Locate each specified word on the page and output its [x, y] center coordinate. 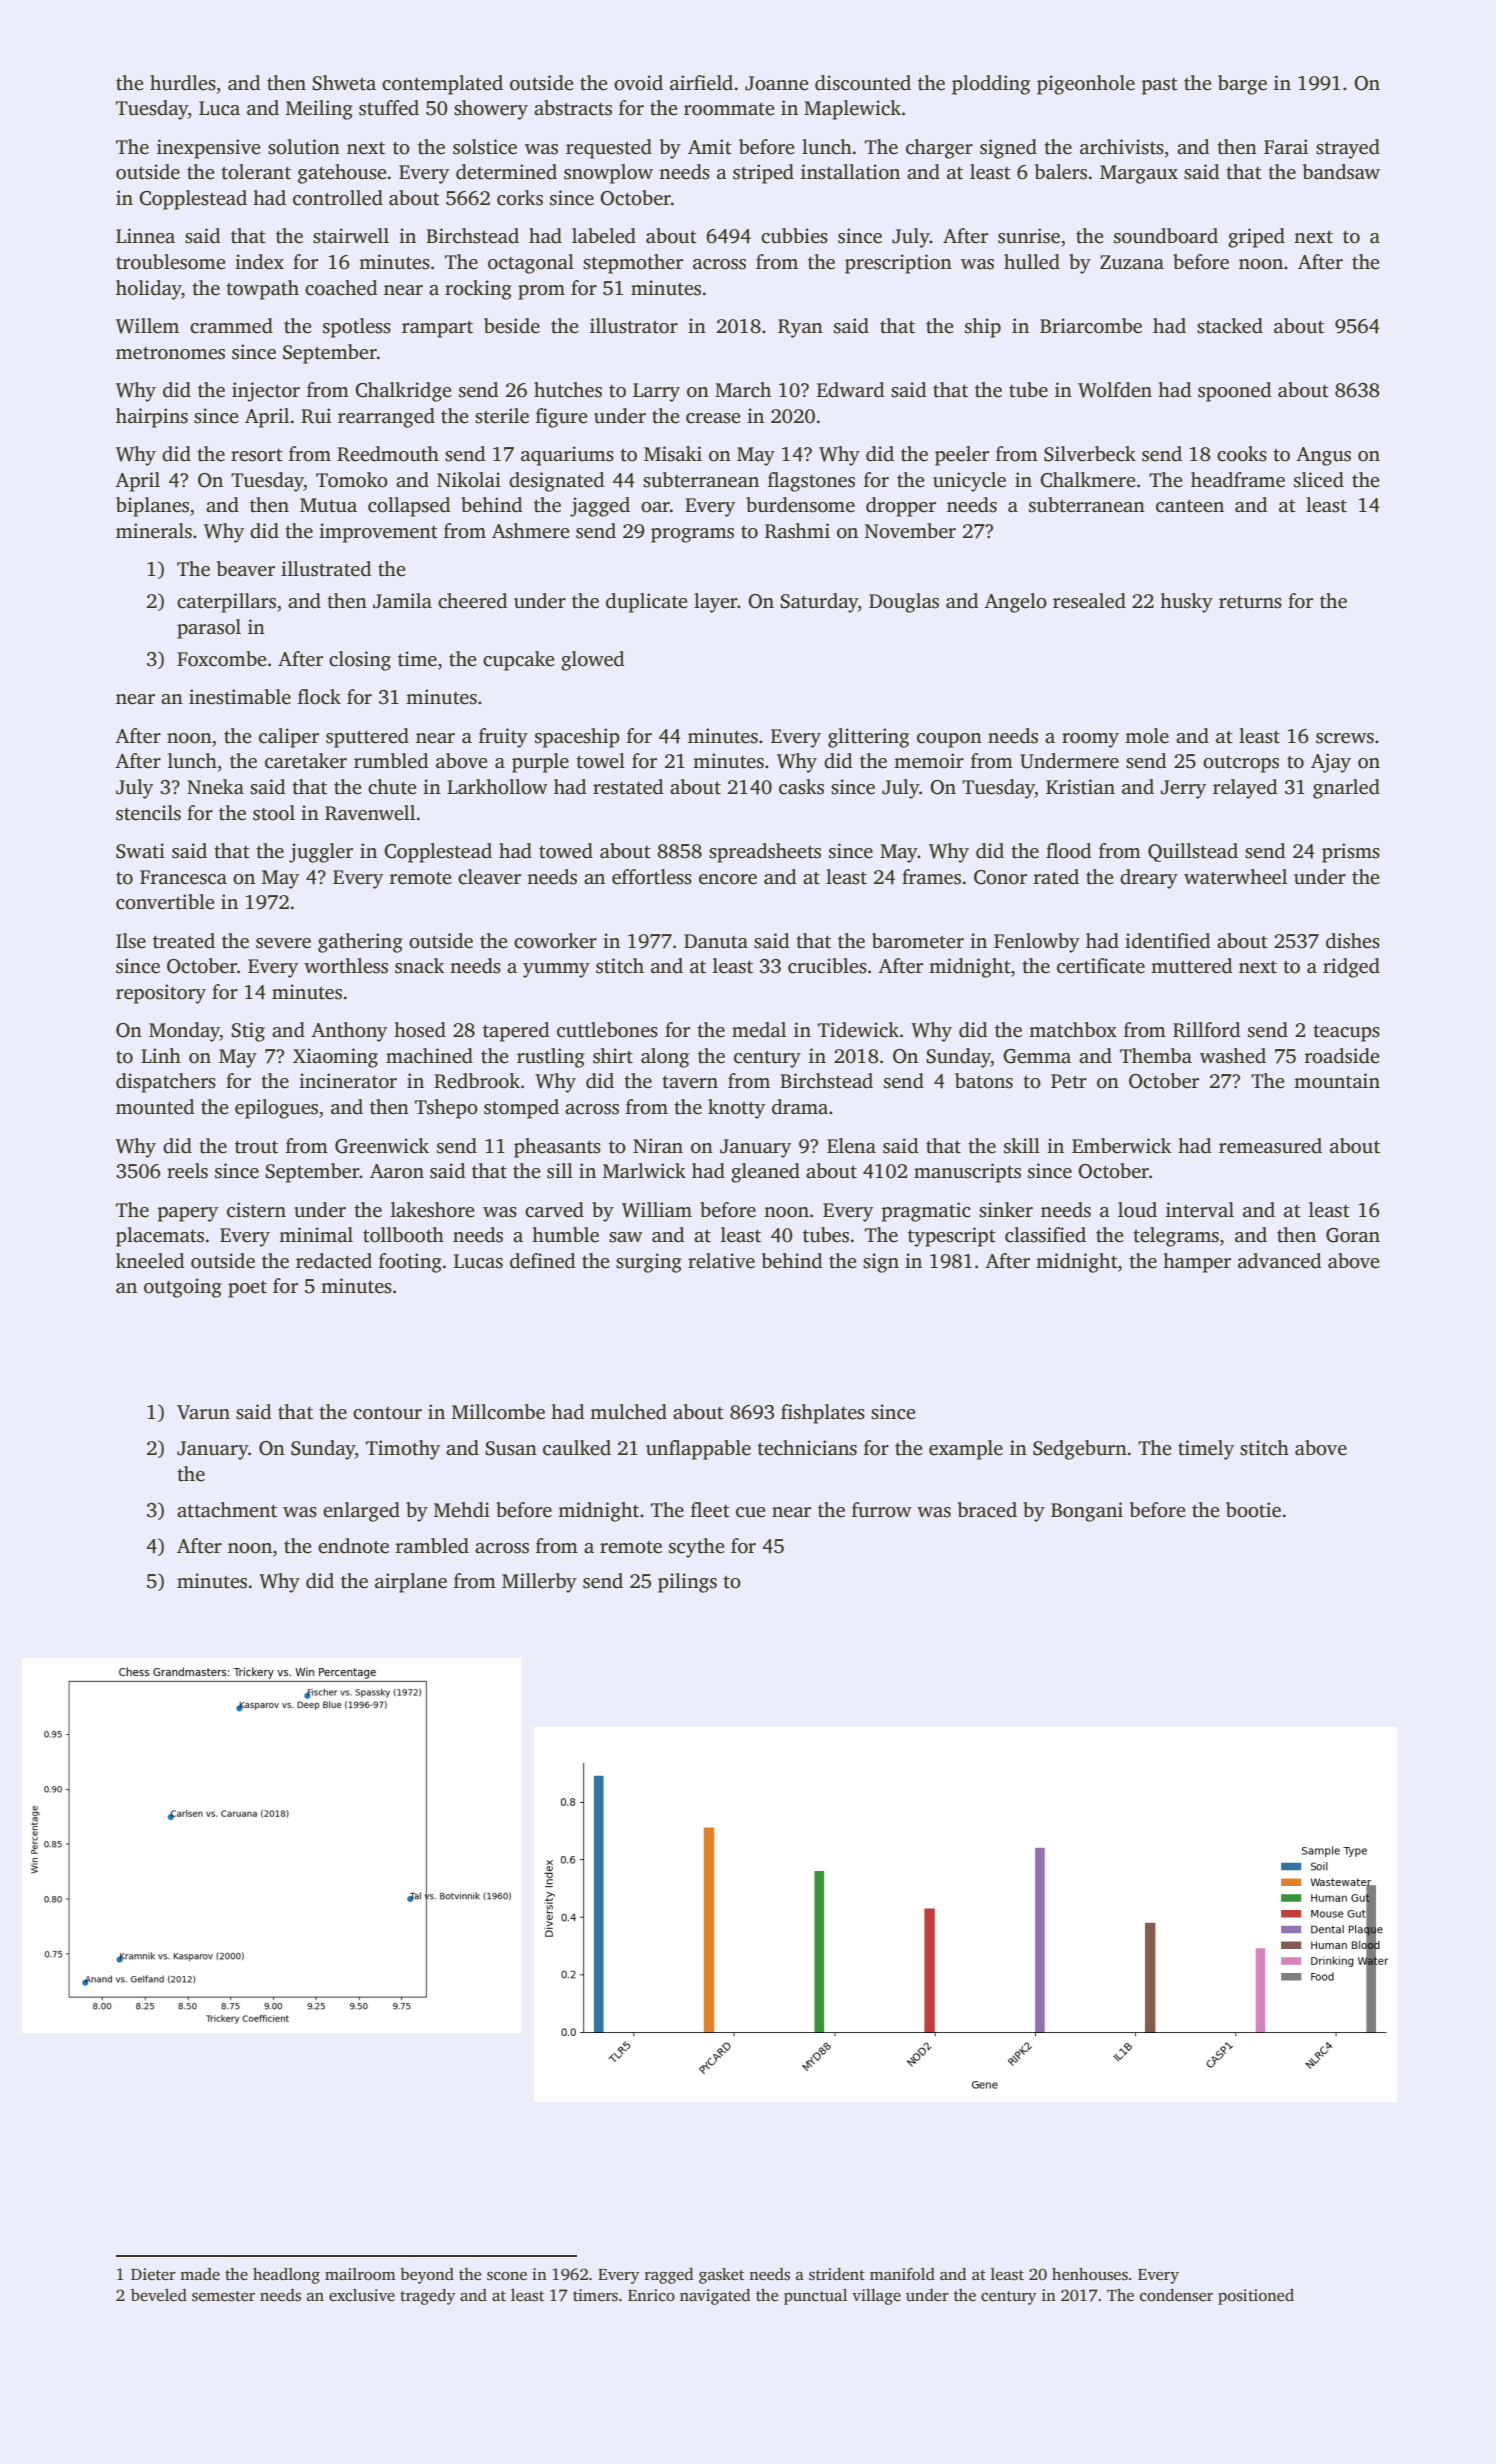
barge [1242, 85]
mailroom [360, 2274]
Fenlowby [1037, 943]
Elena [851, 1146]
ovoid [638, 83]
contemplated [442, 85]
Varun [203, 1412]
